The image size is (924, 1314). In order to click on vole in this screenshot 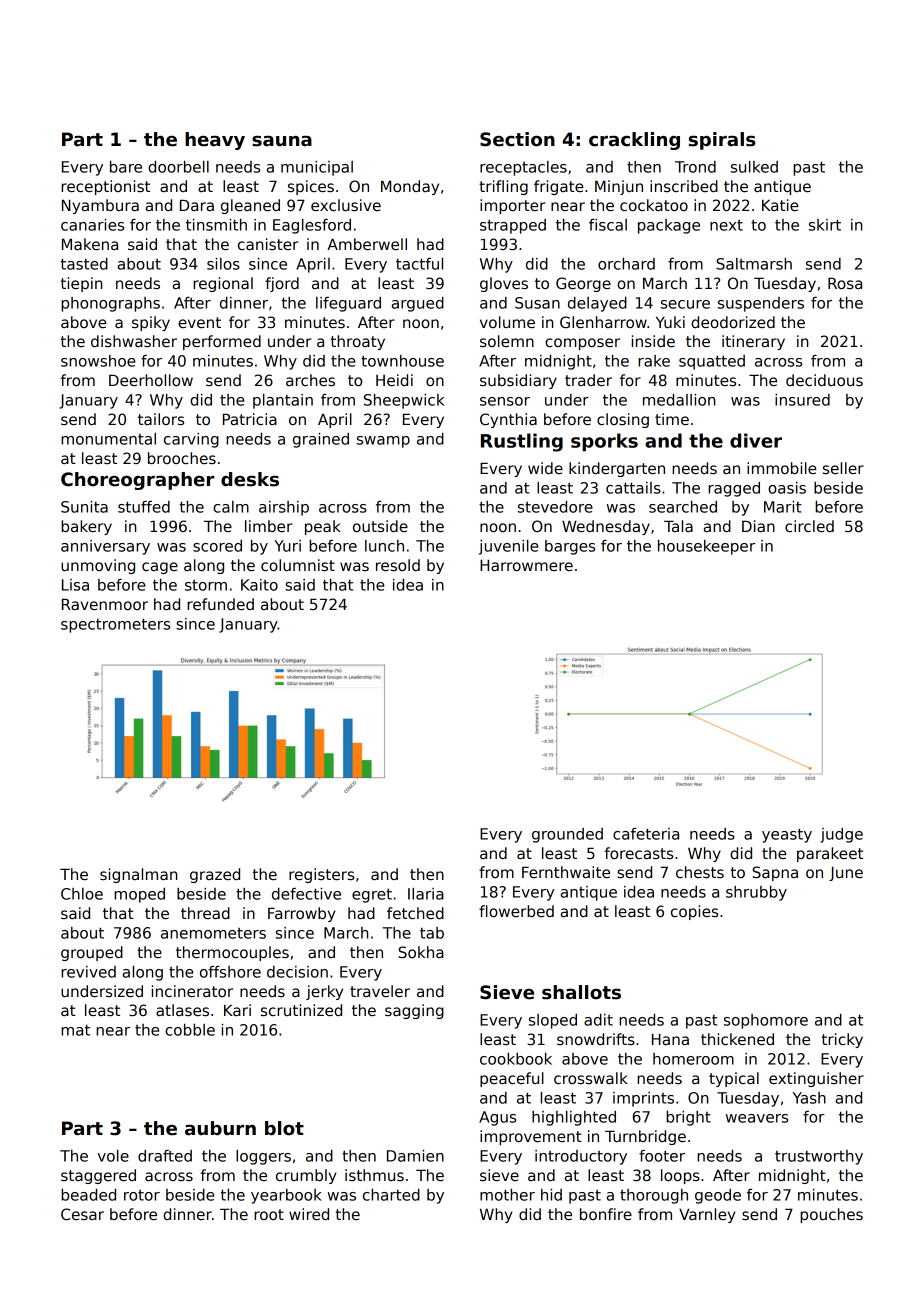, I will do `click(113, 1156)`.
